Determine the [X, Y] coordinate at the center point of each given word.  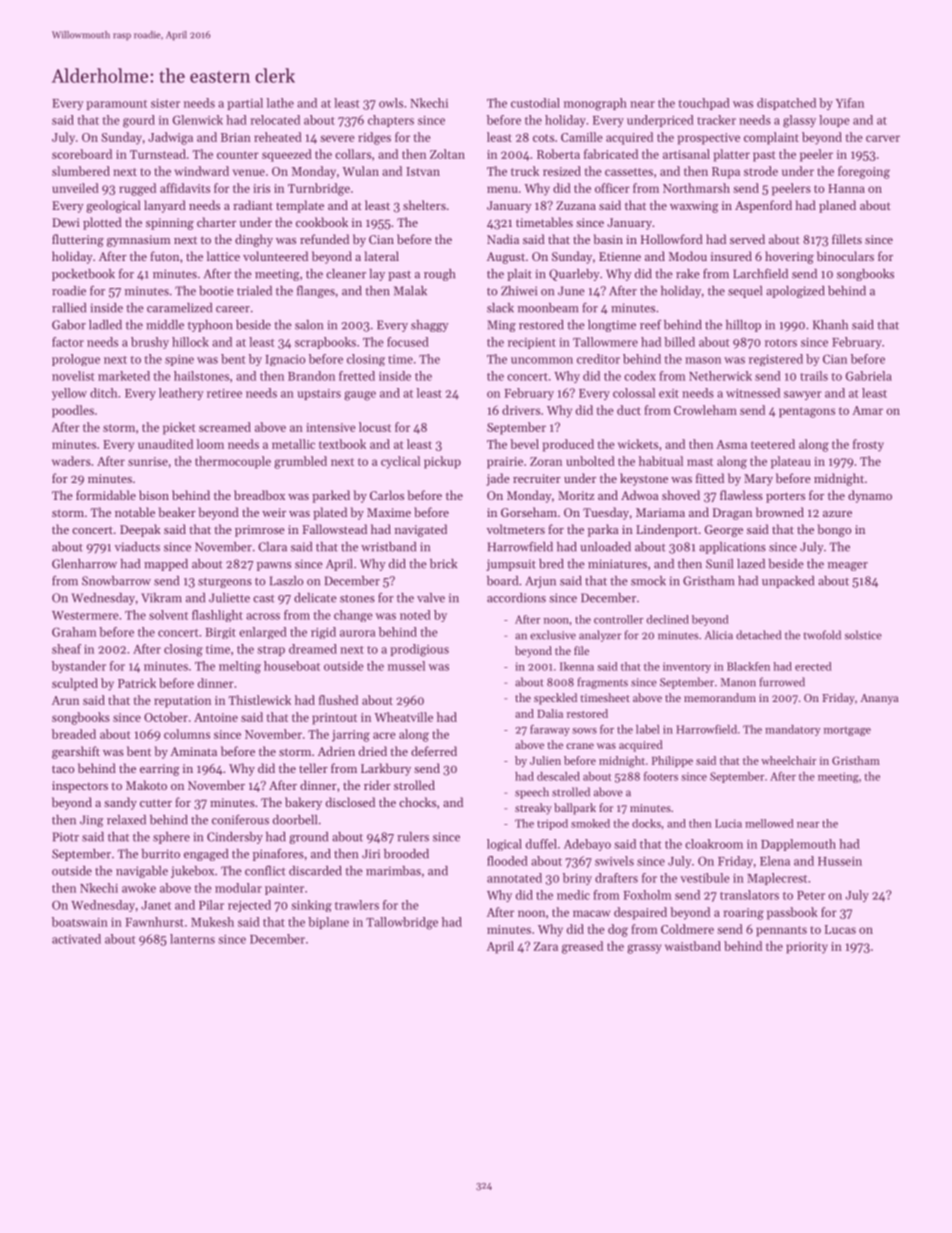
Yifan [850, 103]
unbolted [590, 461]
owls [391, 103]
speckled [555, 699]
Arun [65, 700]
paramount [116, 105]
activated [76, 939]
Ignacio [285, 360]
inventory [687, 667]
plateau [791, 462]
